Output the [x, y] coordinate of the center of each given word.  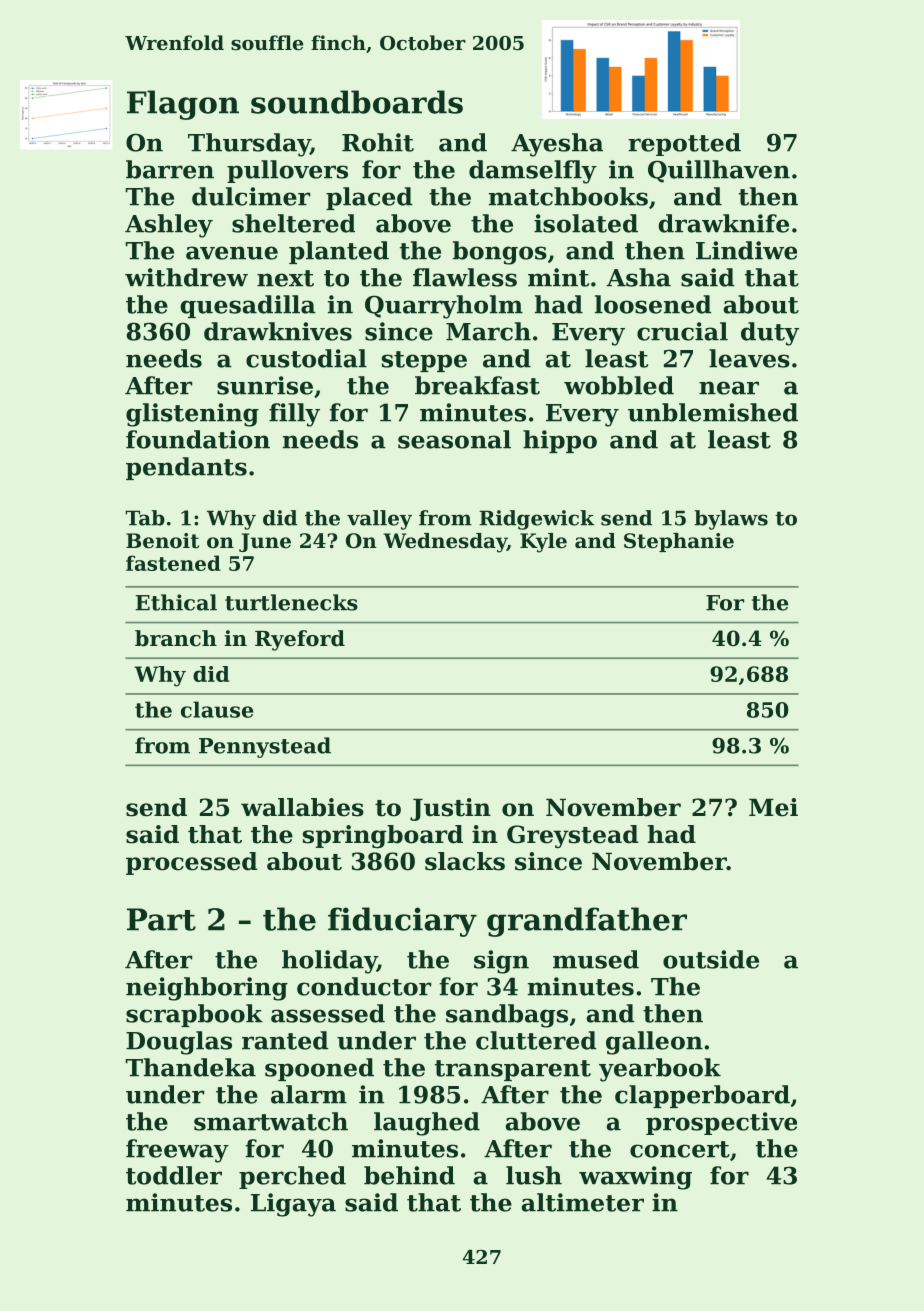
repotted [684, 144]
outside [711, 959]
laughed [427, 1124]
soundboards [357, 102]
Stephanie [679, 542]
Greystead [573, 836]
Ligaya [293, 1205]
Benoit [162, 541]
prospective [721, 1123]
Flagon [183, 105]
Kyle [543, 543]
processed [192, 863]
